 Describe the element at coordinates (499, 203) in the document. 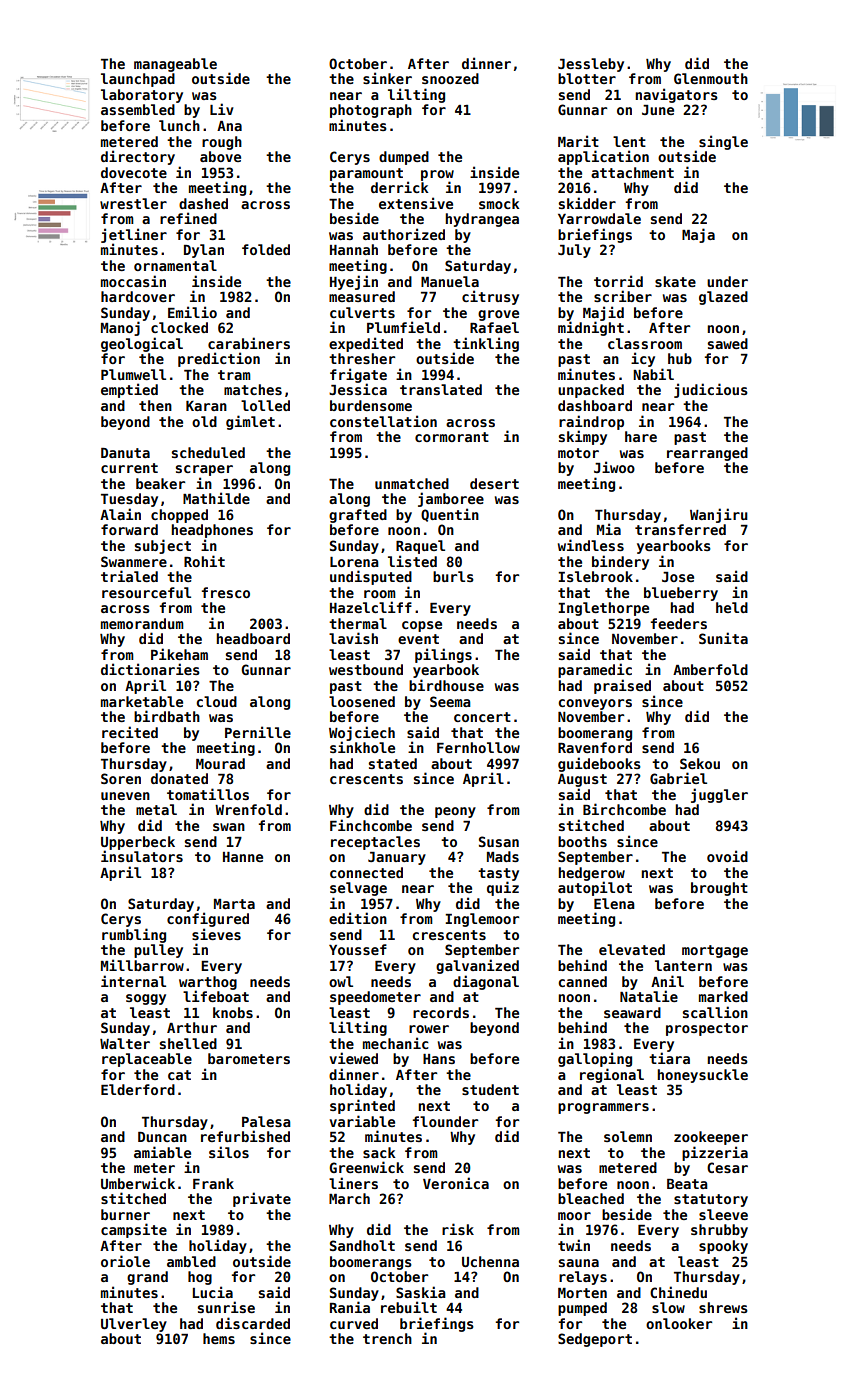

I see `smock` at that location.
